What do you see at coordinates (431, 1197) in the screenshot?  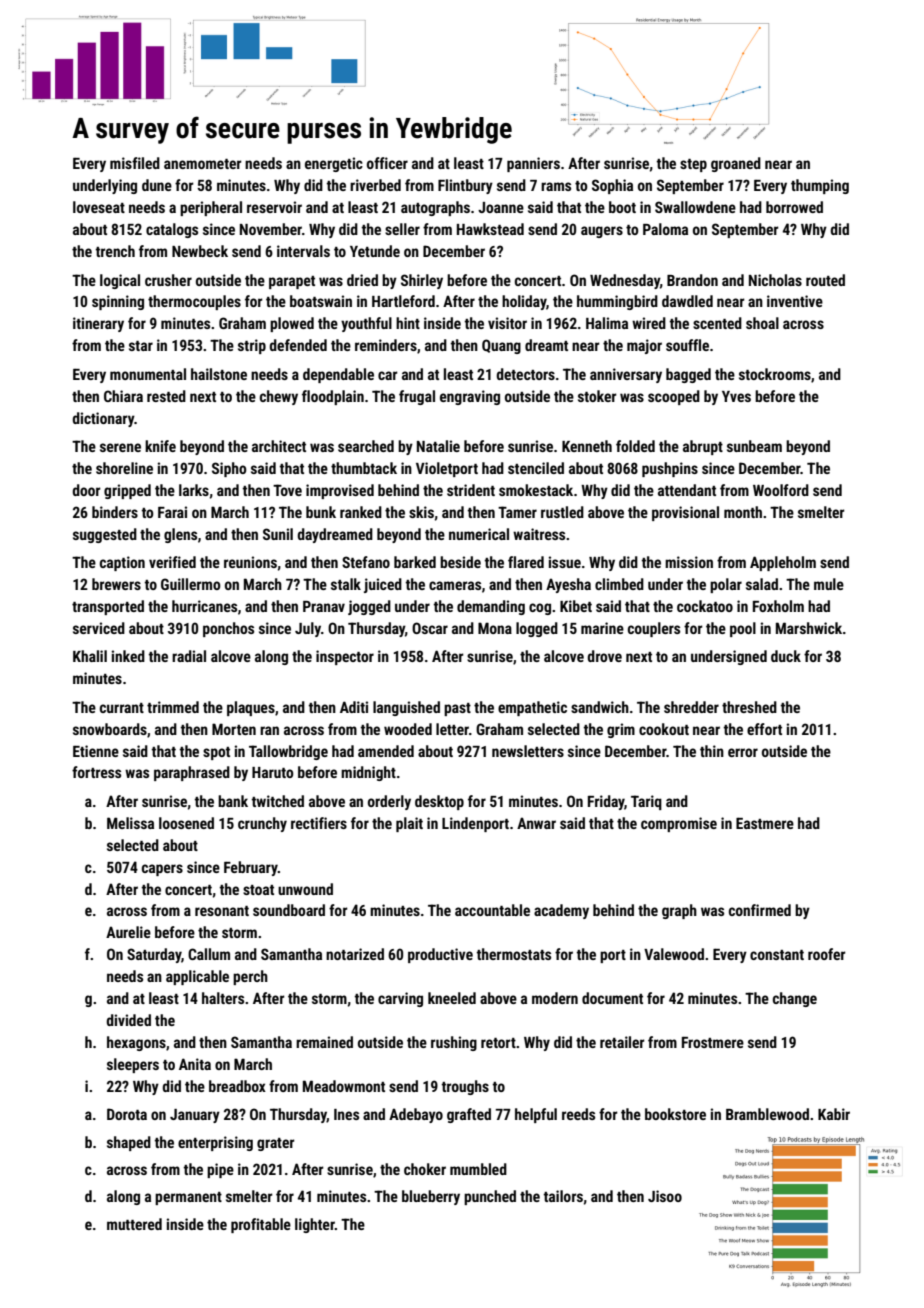 I see `blueberry` at bounding box center [431, 1197].
